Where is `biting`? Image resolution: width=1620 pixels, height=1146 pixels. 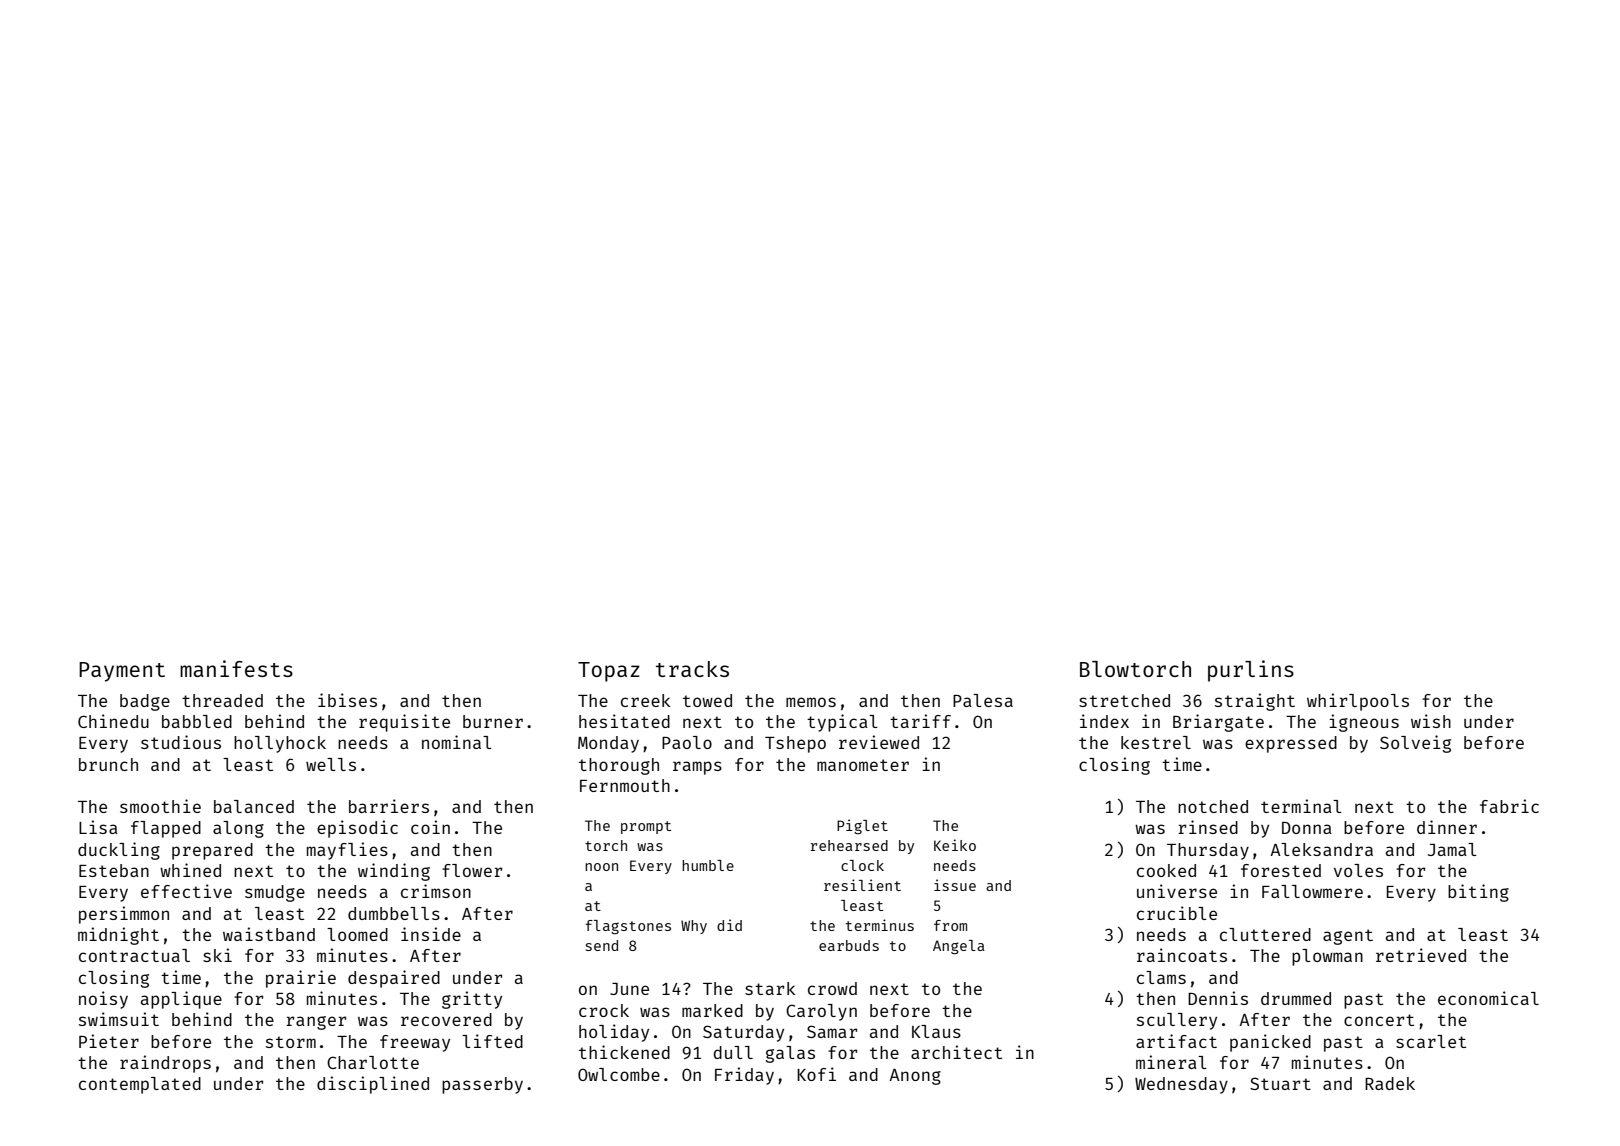 biting is located at coordinates (1478, 893).
